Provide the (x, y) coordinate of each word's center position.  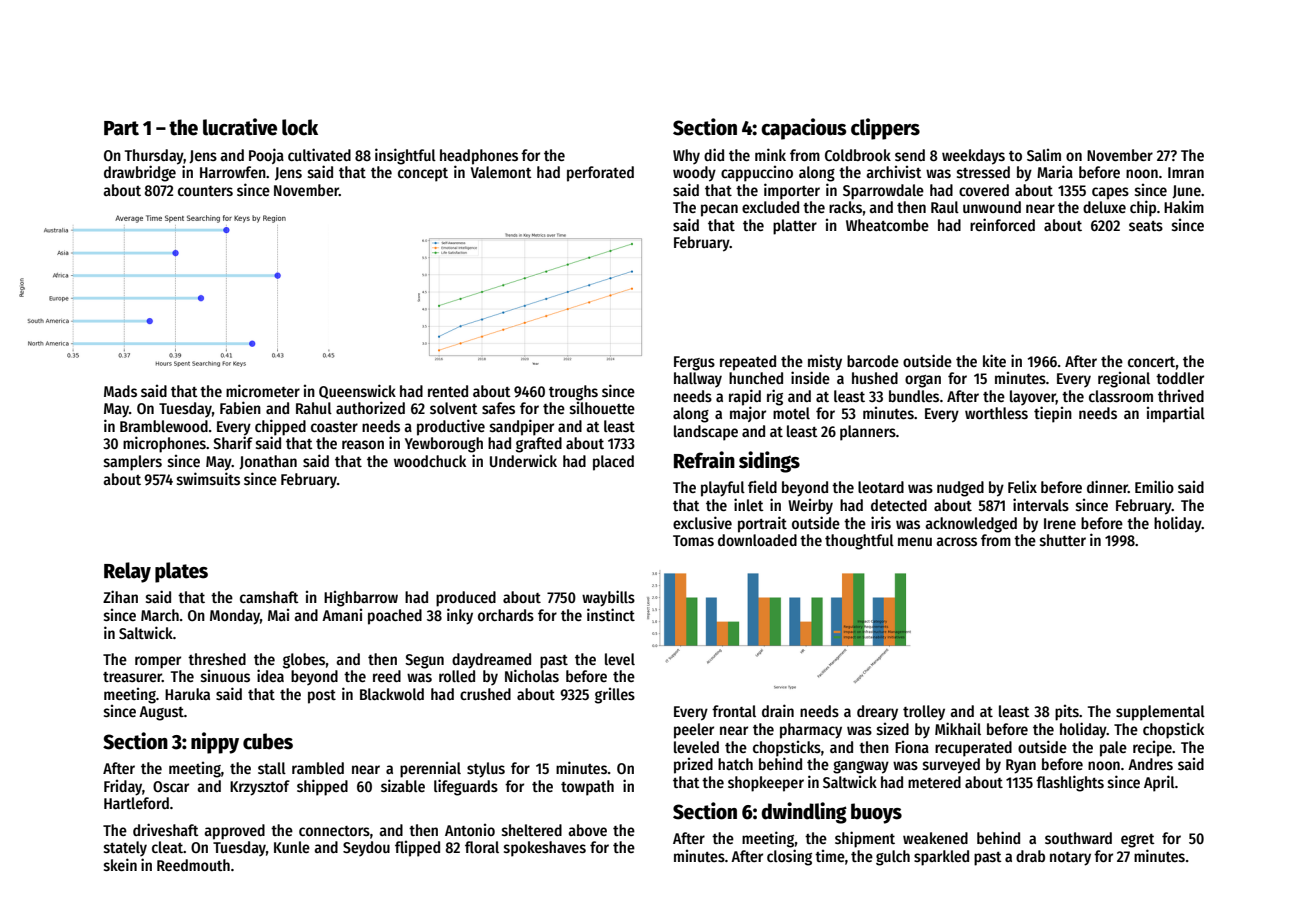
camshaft (269, 597)
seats (1146, 226)
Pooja (266, 156)
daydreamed (491, 661)
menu (915, 541)
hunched (756, 378)
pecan (719, 210)
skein (120, 865)
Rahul (314, 408)
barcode (873, 361)
